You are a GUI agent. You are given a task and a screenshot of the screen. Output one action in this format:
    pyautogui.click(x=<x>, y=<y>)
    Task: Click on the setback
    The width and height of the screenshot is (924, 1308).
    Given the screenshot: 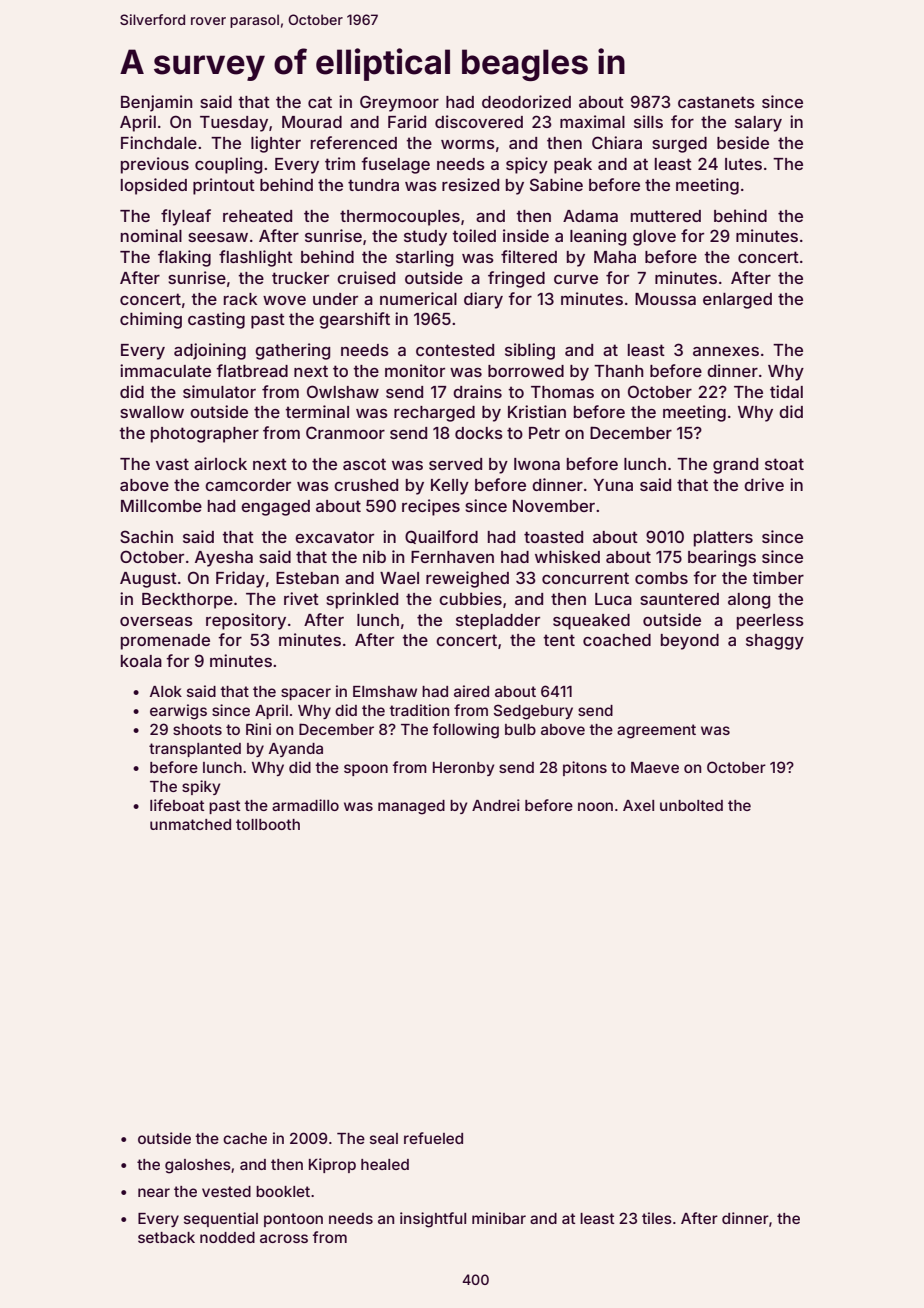 What is the action you would take?
    pyautogui.click(x=166, y=1237)
